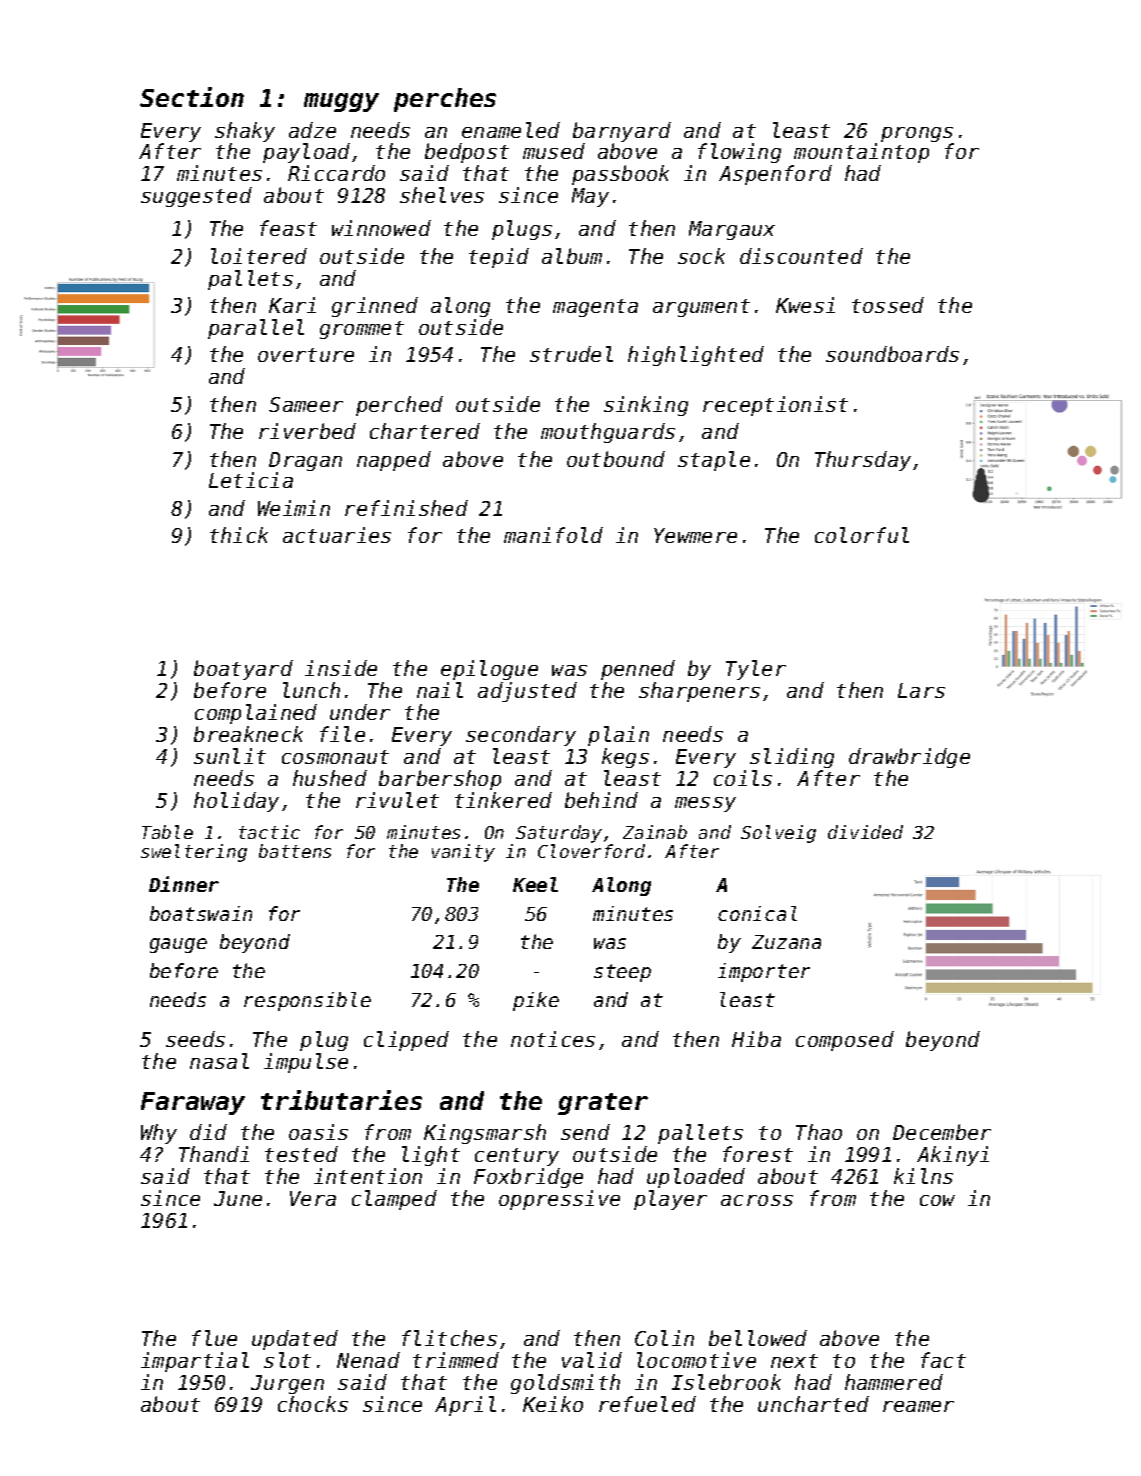 This page has height=1476, width=1141. What do you see at coordinates (638, 670) in the page?
I see `penned` at bounding box center [638, 670].
